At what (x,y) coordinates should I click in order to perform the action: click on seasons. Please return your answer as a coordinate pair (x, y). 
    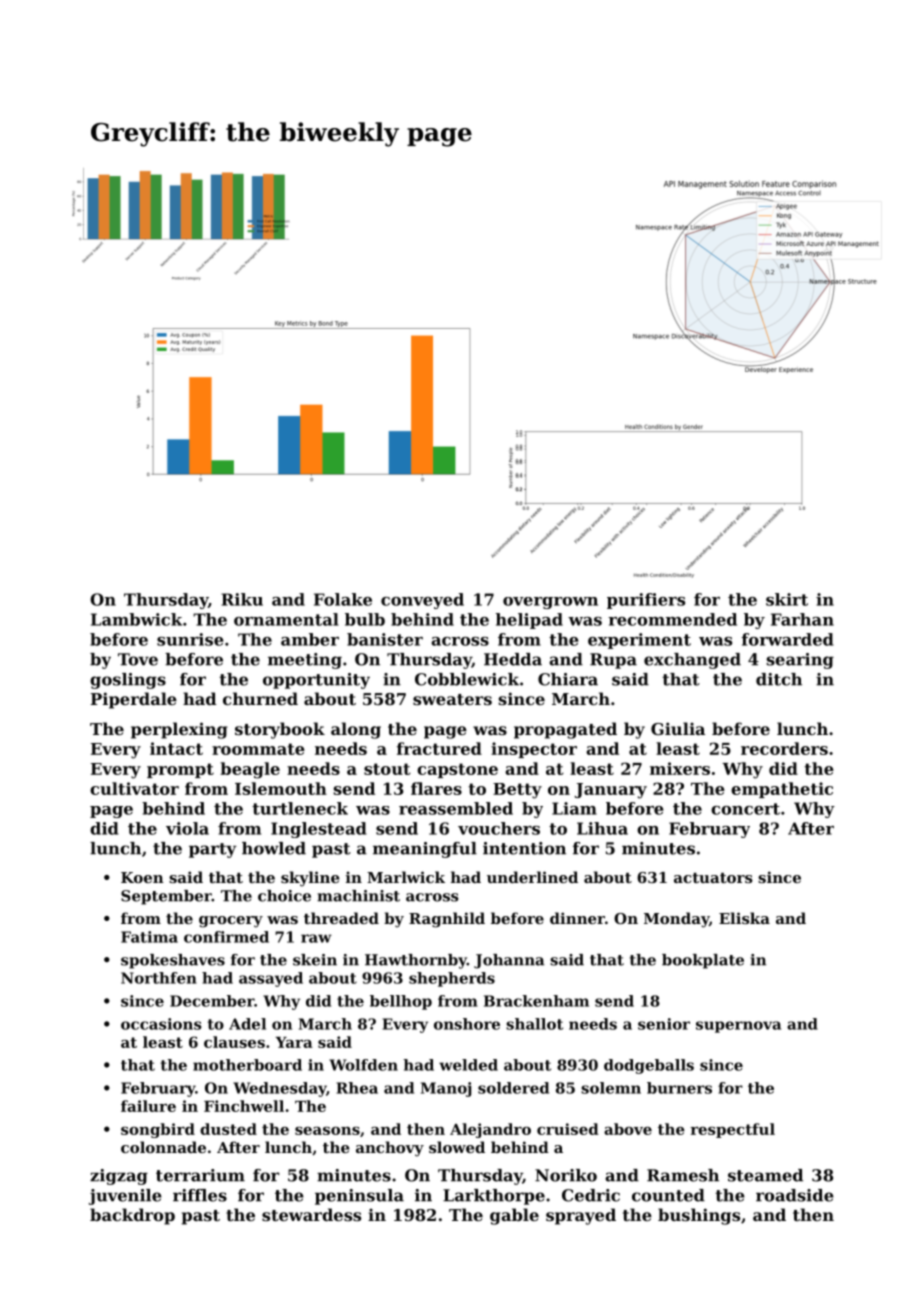
    Looking at the image, I should click on (327, 1131).
